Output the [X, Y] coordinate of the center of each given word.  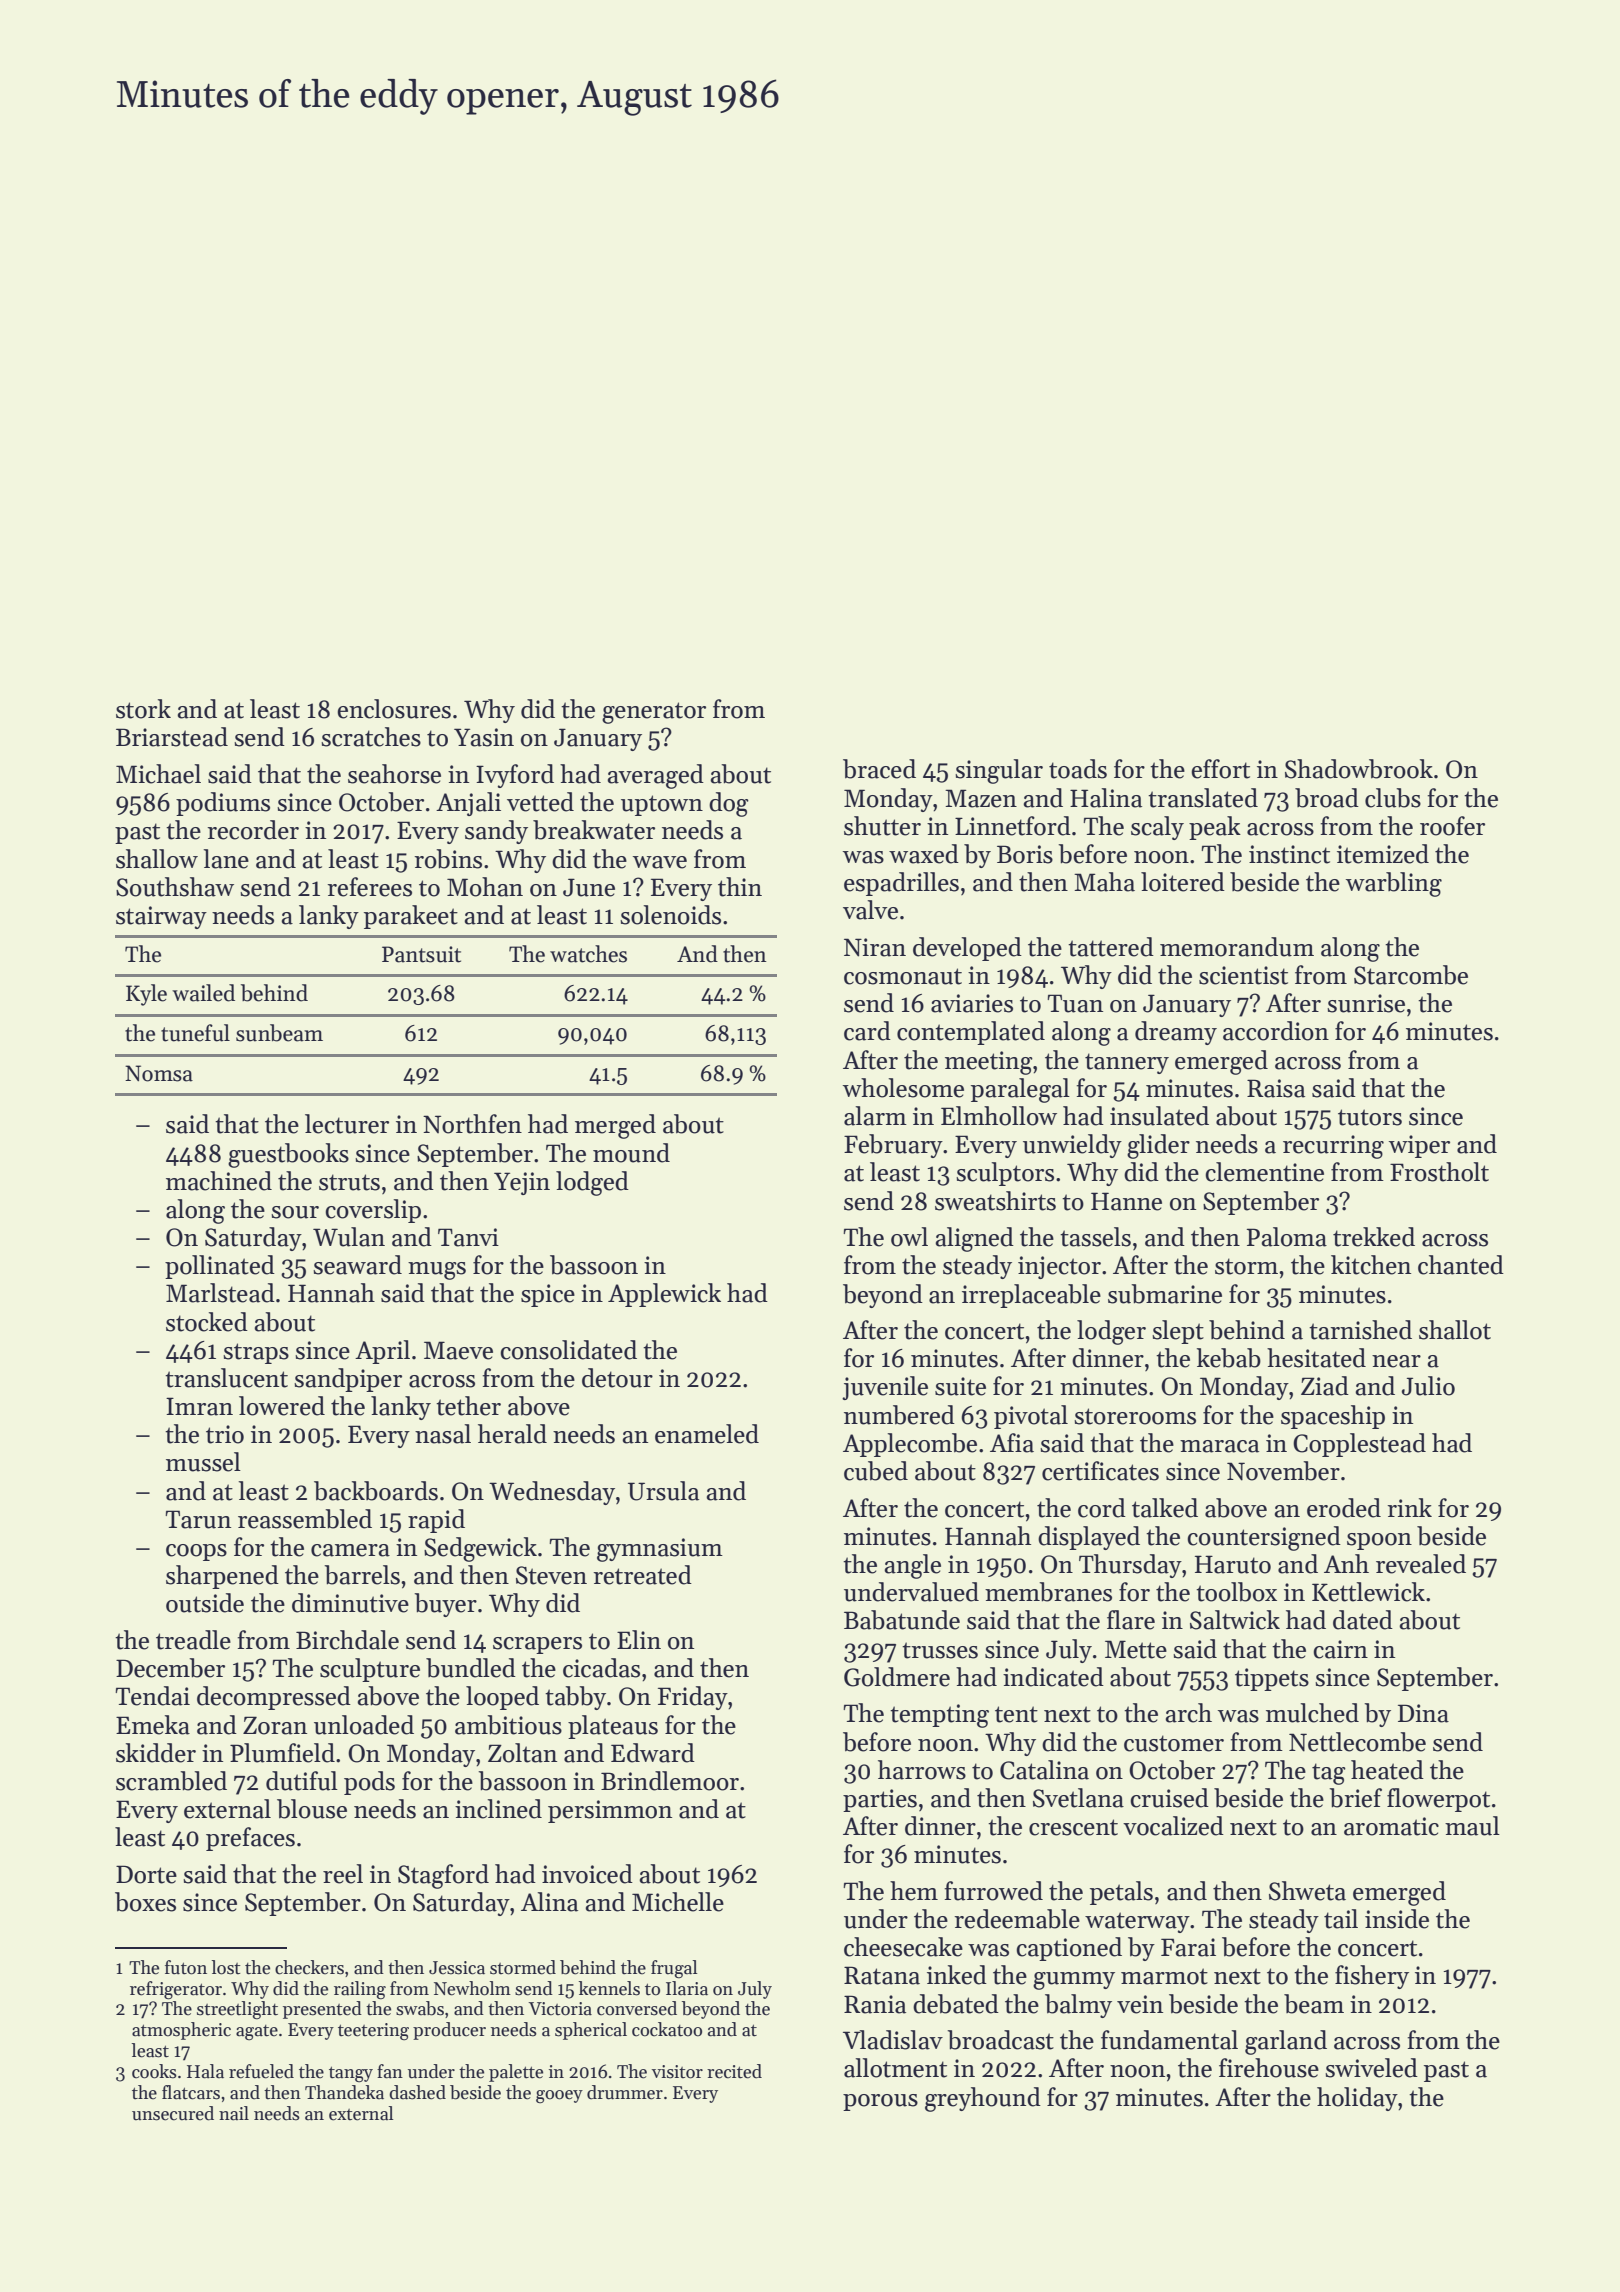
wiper [1419, 1146]
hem [914, 1891]
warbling [1394, 884]
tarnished [1360, 1330]
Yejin [522, 1183]
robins [448, 859]
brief [1355, 1798]
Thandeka [344, 2092]
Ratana [882, 1975]
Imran [199, 1406]
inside [1397, 1919]
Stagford [443, 1876]
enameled [707, 1434]
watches [588, 954]
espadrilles [901, 884]
